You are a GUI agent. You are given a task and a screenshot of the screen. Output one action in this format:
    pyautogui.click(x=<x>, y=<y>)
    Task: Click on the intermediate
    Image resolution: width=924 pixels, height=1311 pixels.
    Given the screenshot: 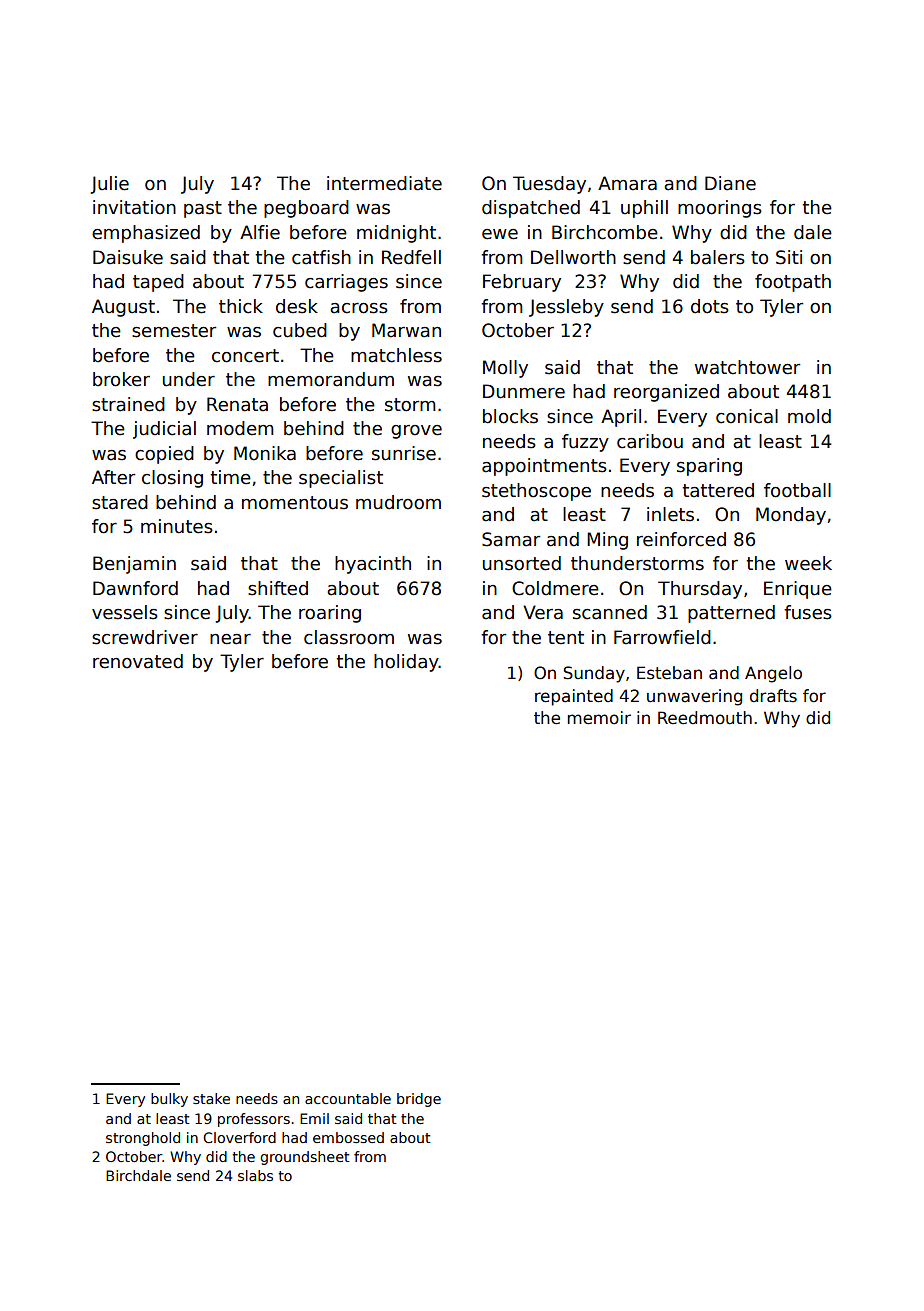 What is the action you would take?
    pyautogui.click(x=384, y=183)
